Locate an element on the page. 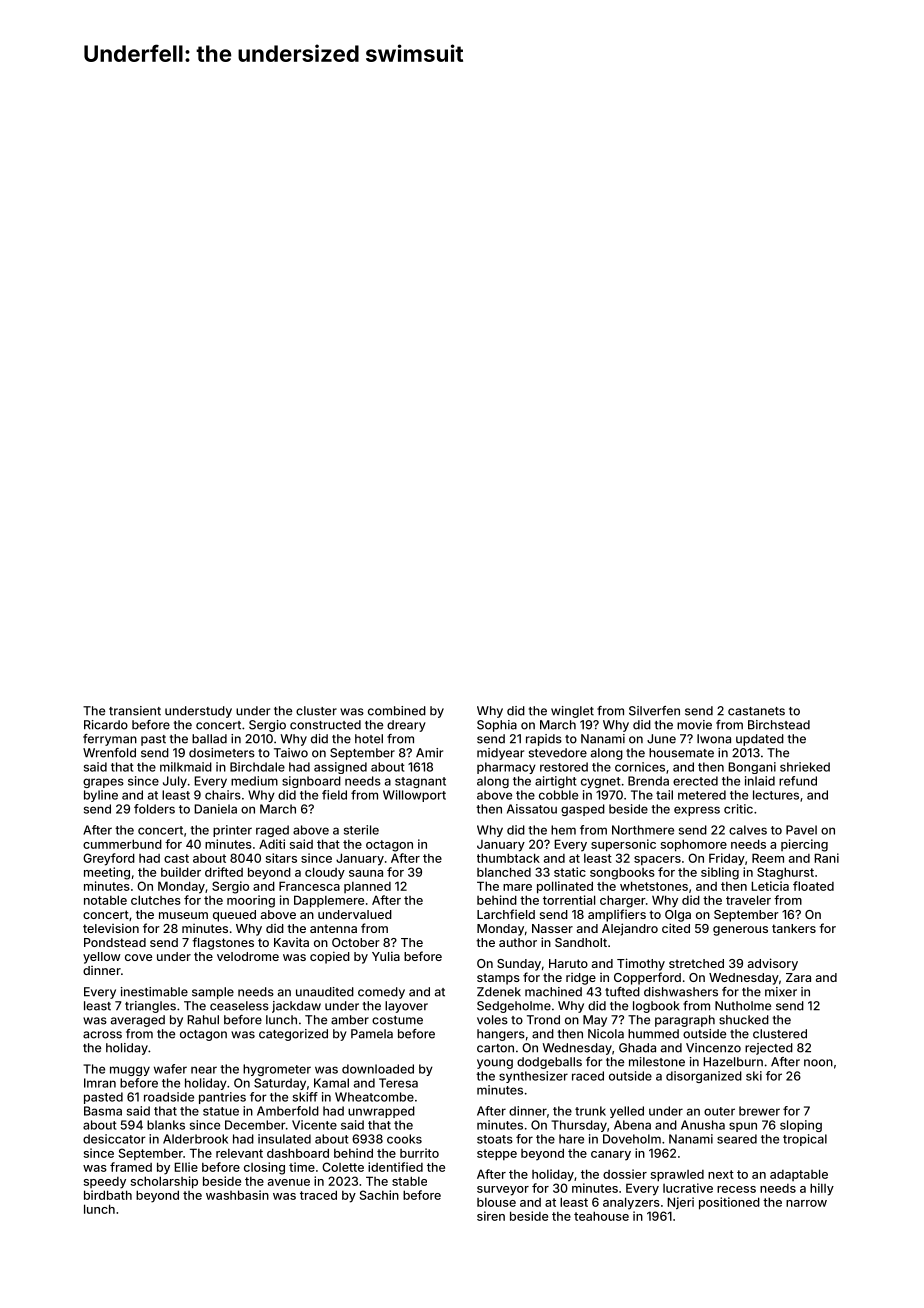 The height and width of the image is (1308, 924). disorganized is located at coordinates (704, 1077).
